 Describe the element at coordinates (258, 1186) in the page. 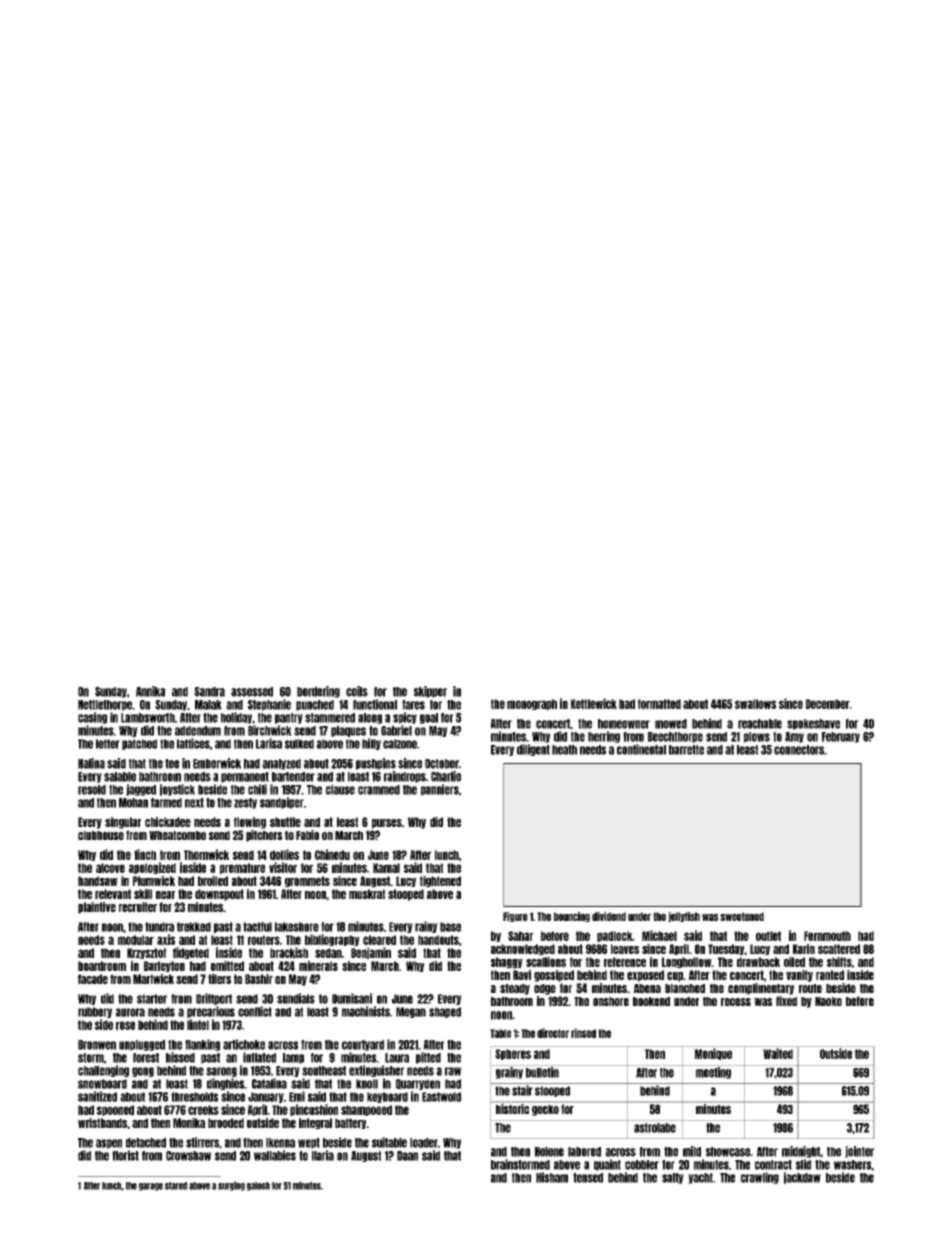

I see `galosh` at that location.
